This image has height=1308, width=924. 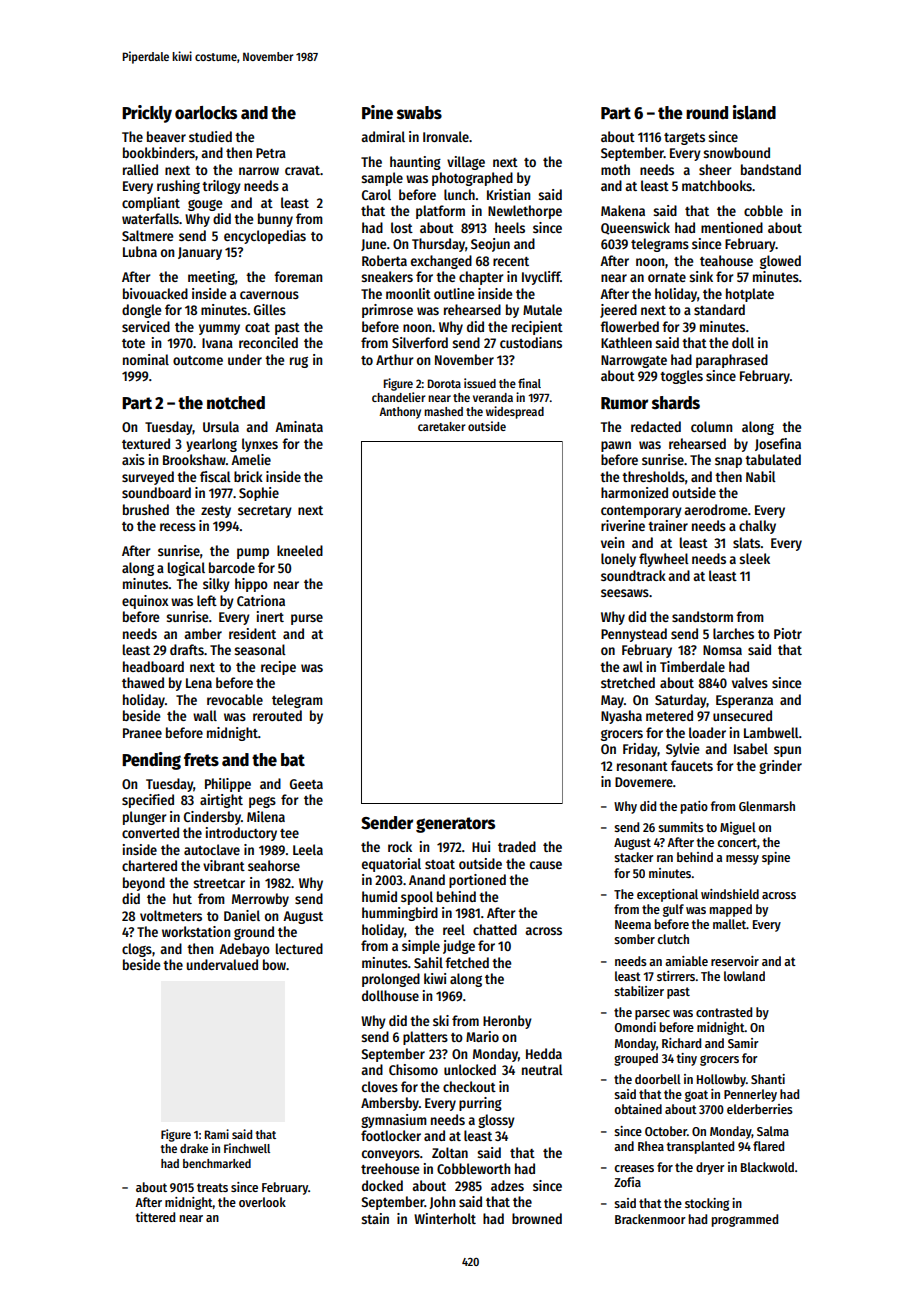 I want to click on island, so click(x=754, y=112).
